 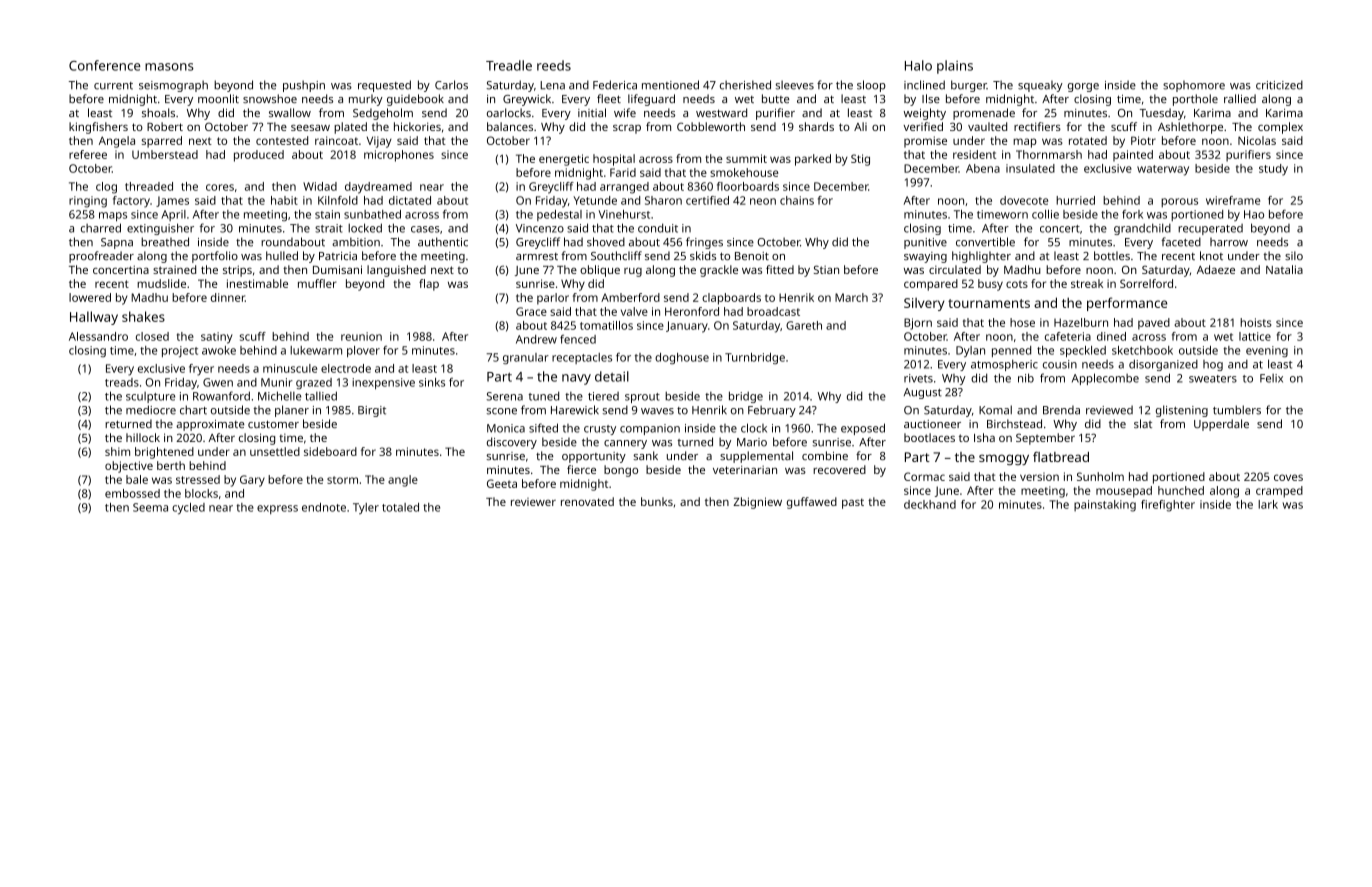 What do you see at coordinates (88, 154) in the screenshot?
I see `referee` at bounding box center [88, 154].
